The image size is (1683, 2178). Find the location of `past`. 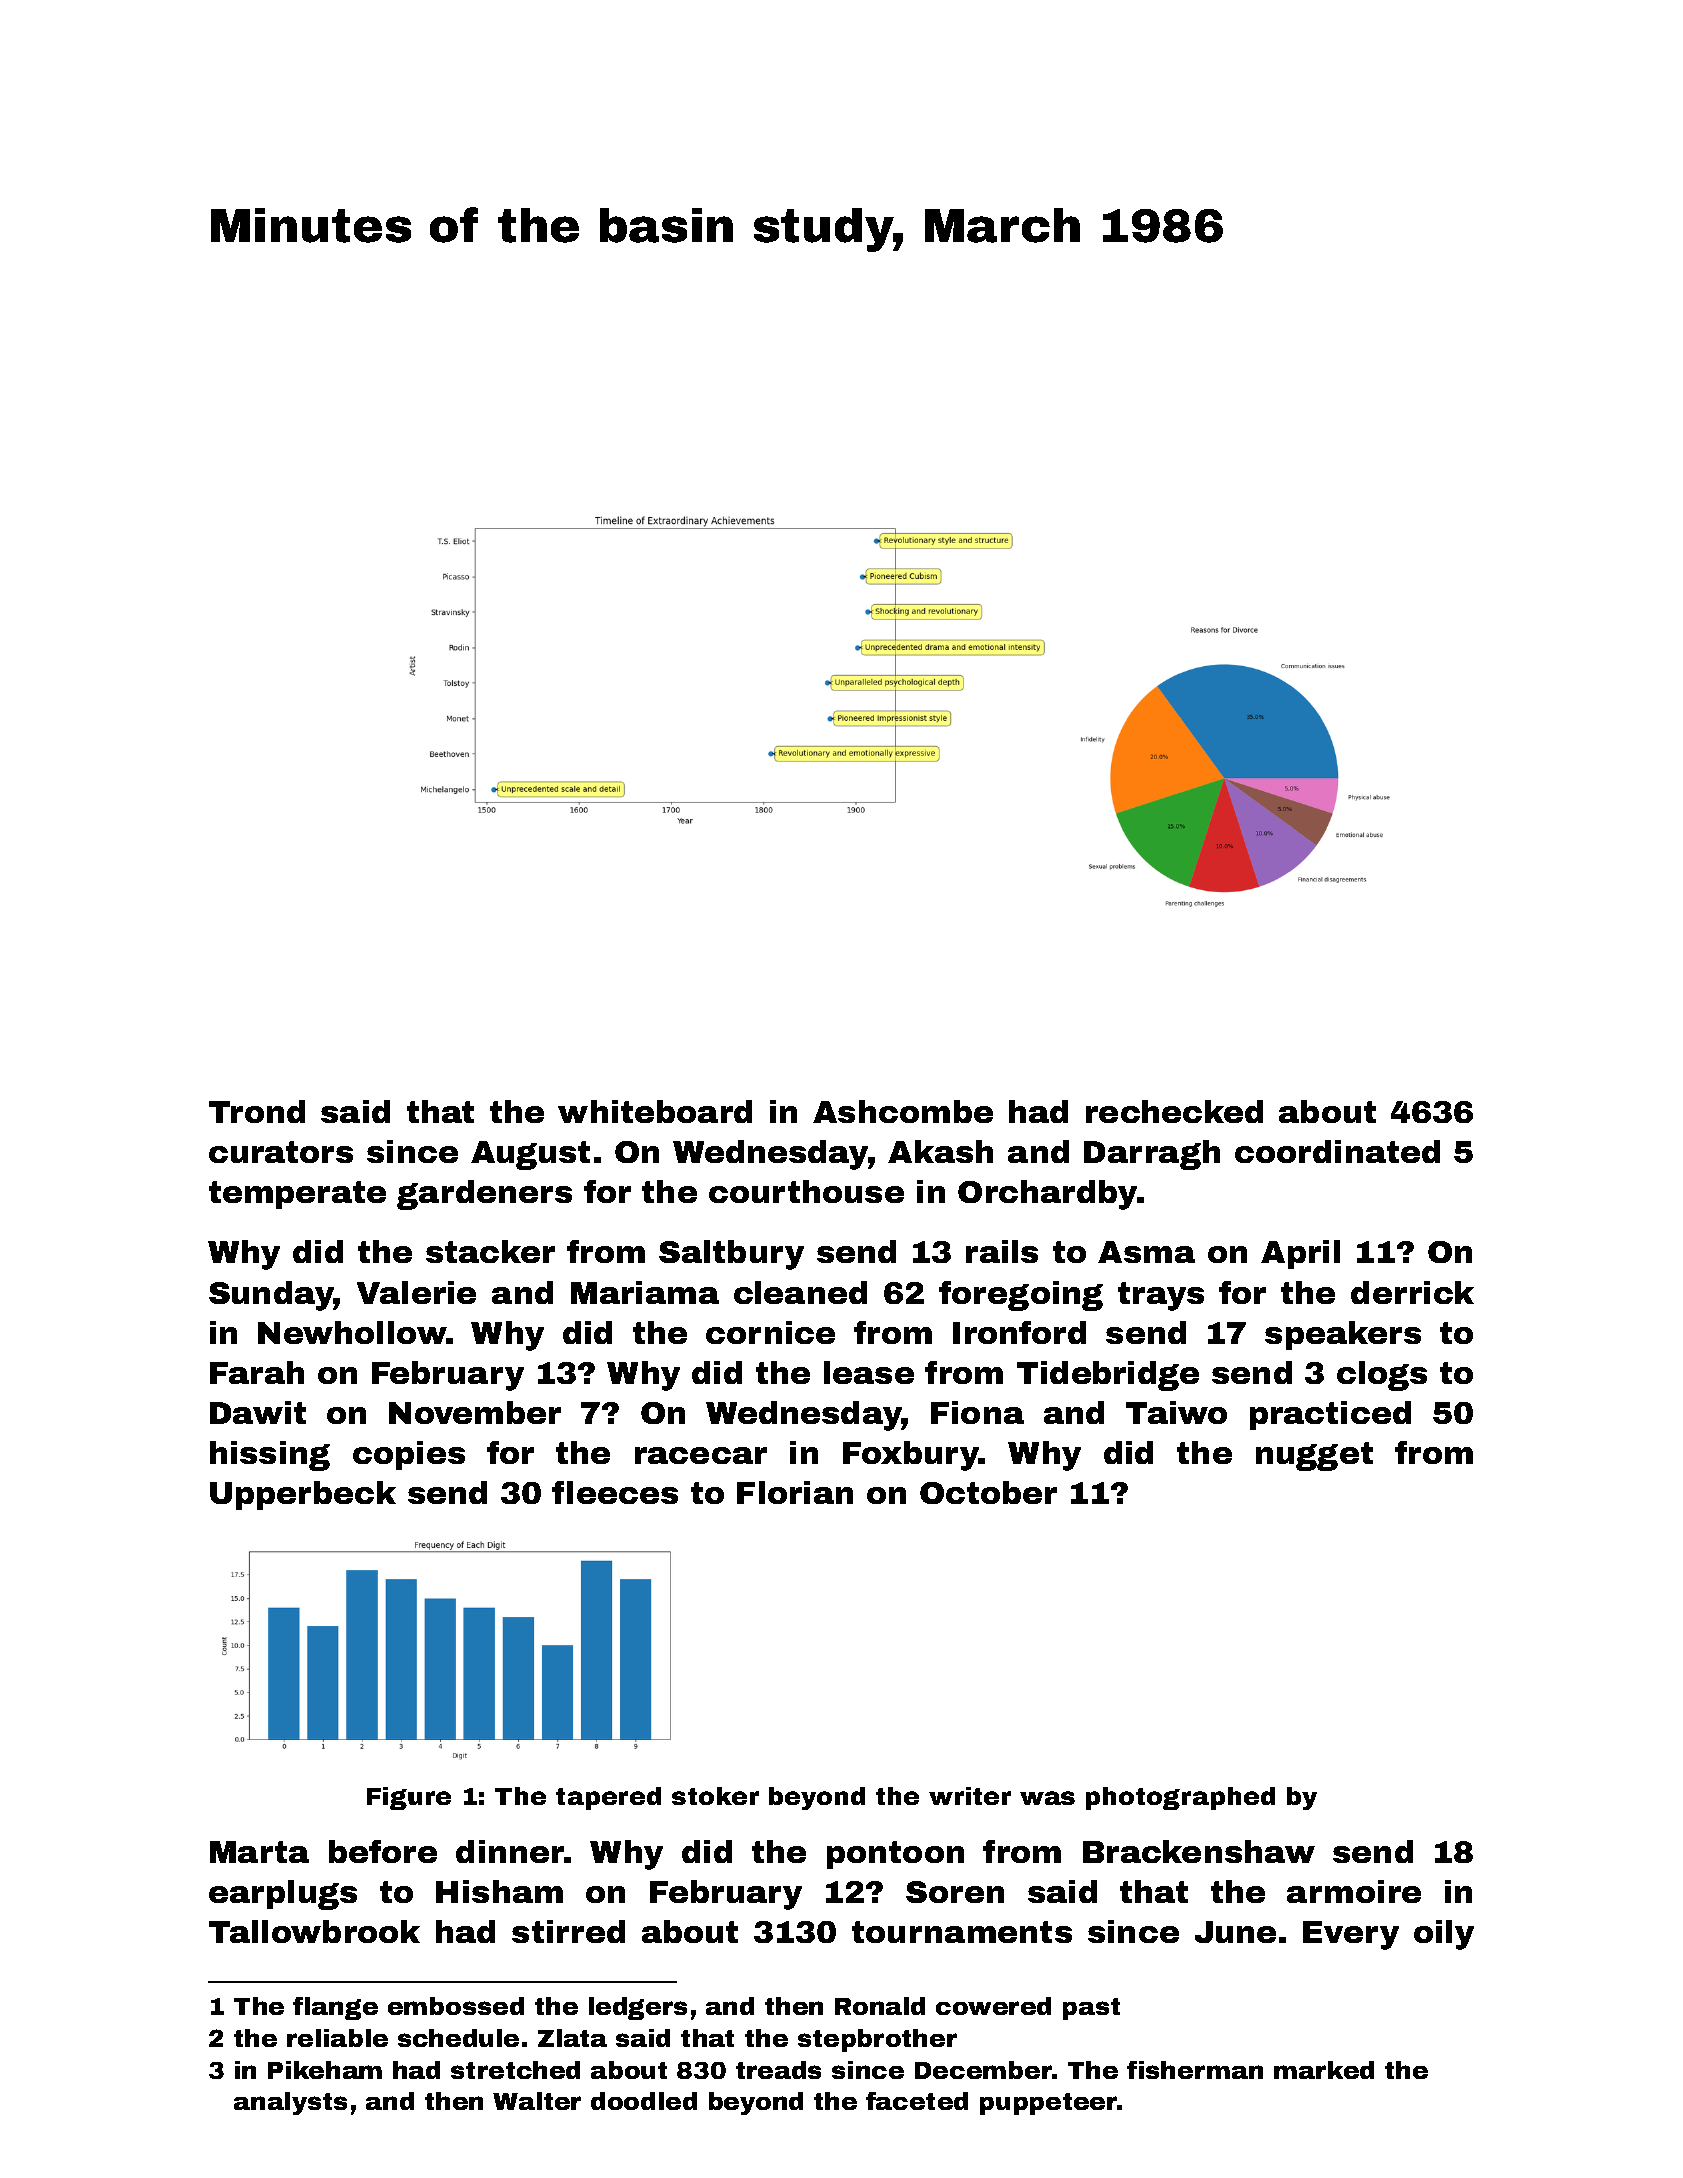

past is located at coordinates (1091, 2009).
